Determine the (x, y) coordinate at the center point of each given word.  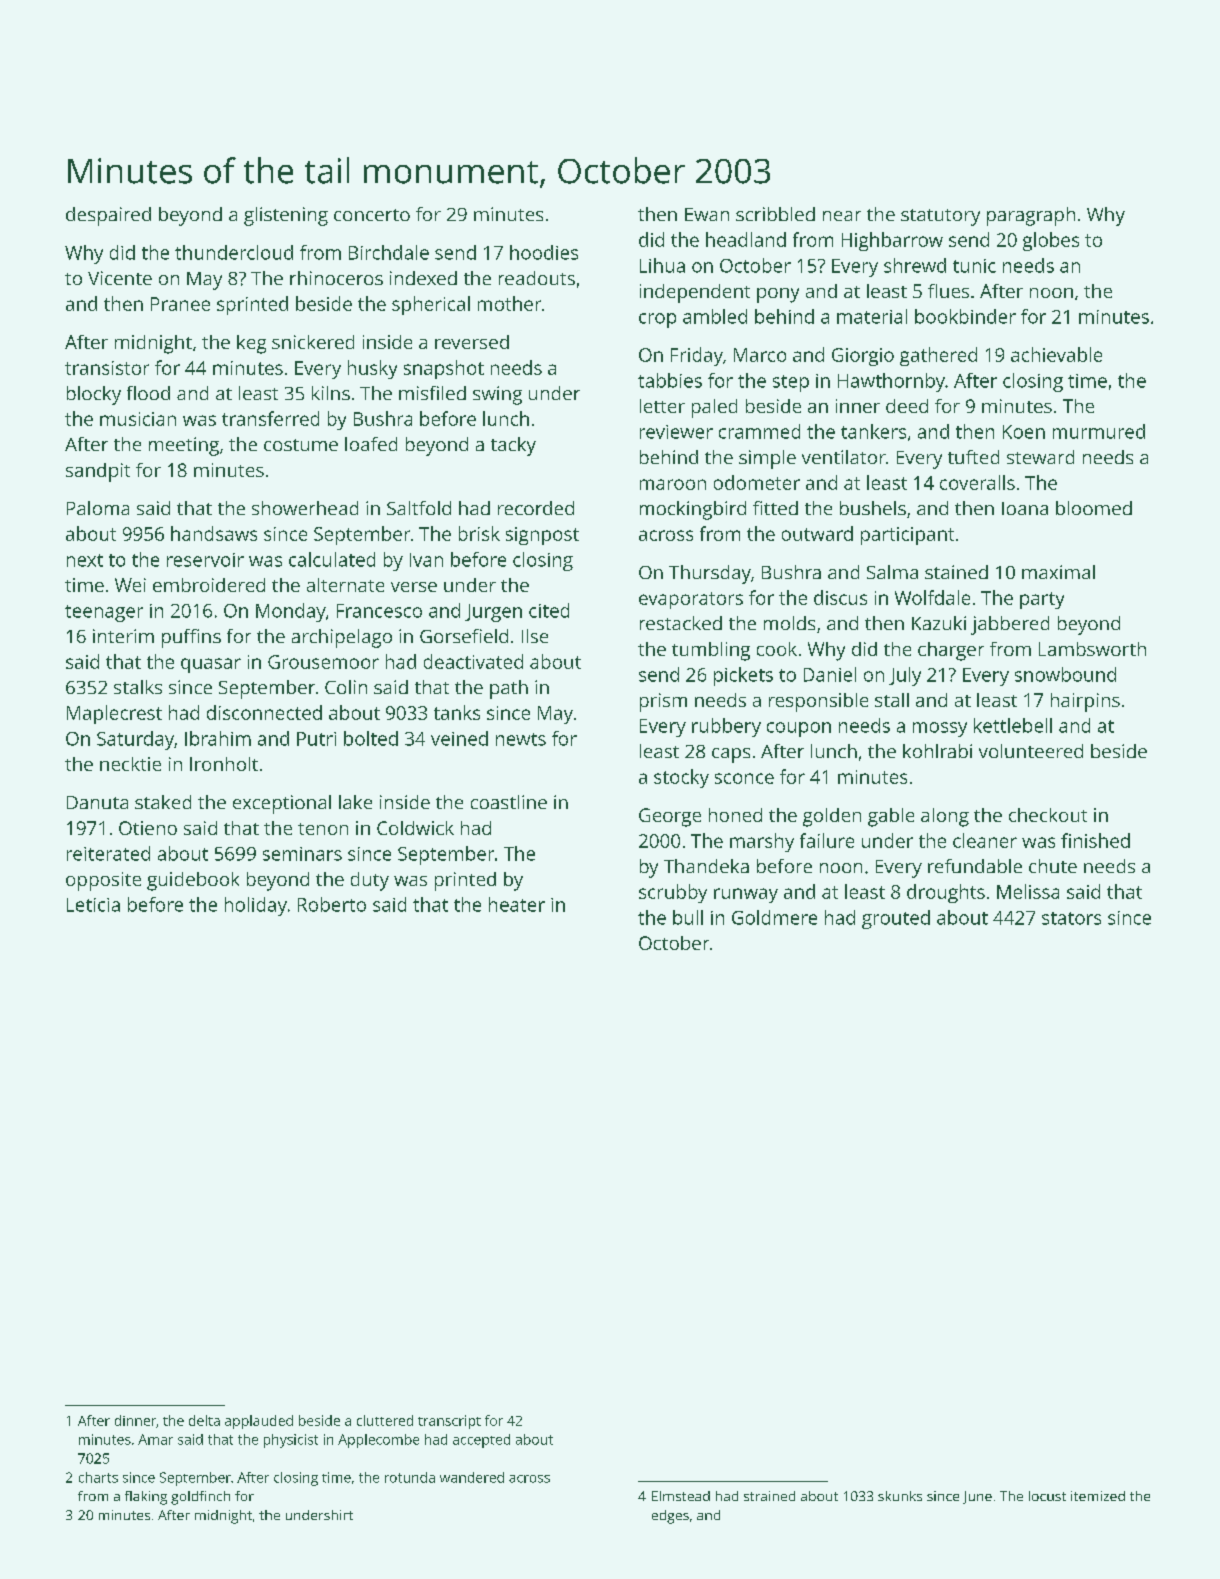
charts (98, 1477)
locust (1047, 1496)
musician (138, 419)
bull (688, 917)
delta (204, 1420)
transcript (449, 1422)
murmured (1099, 431)
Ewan (707, 214)
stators (1071, 918)
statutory (940, 217)
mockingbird (693, 510)
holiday (256, 906)
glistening (286, 216)
